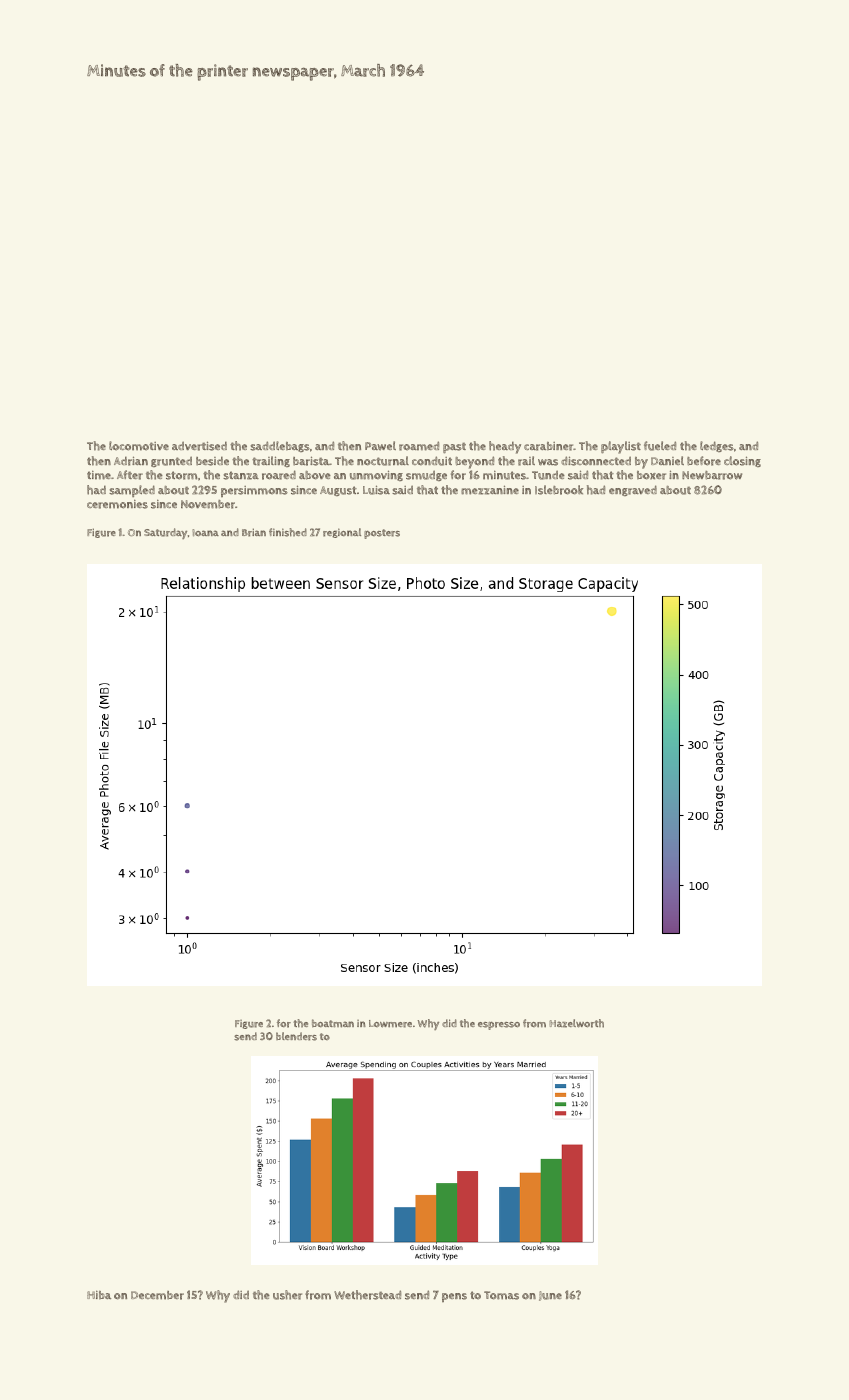  Describe the element at coordinates (390, 1024) in the document. I see `Lowmere` at that location.
